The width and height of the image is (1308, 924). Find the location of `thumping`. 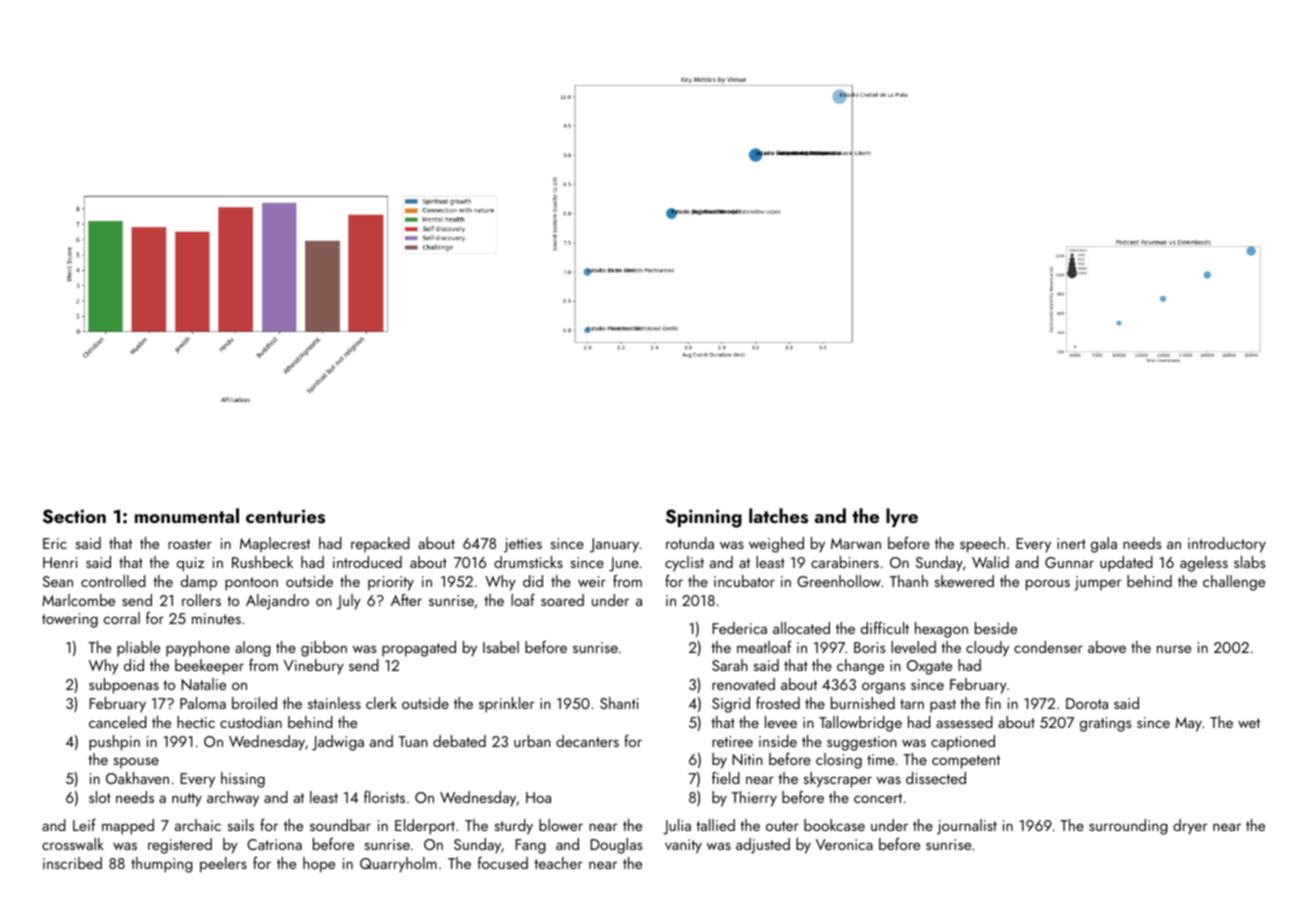

thumping is located at coordinates (162, 865).
